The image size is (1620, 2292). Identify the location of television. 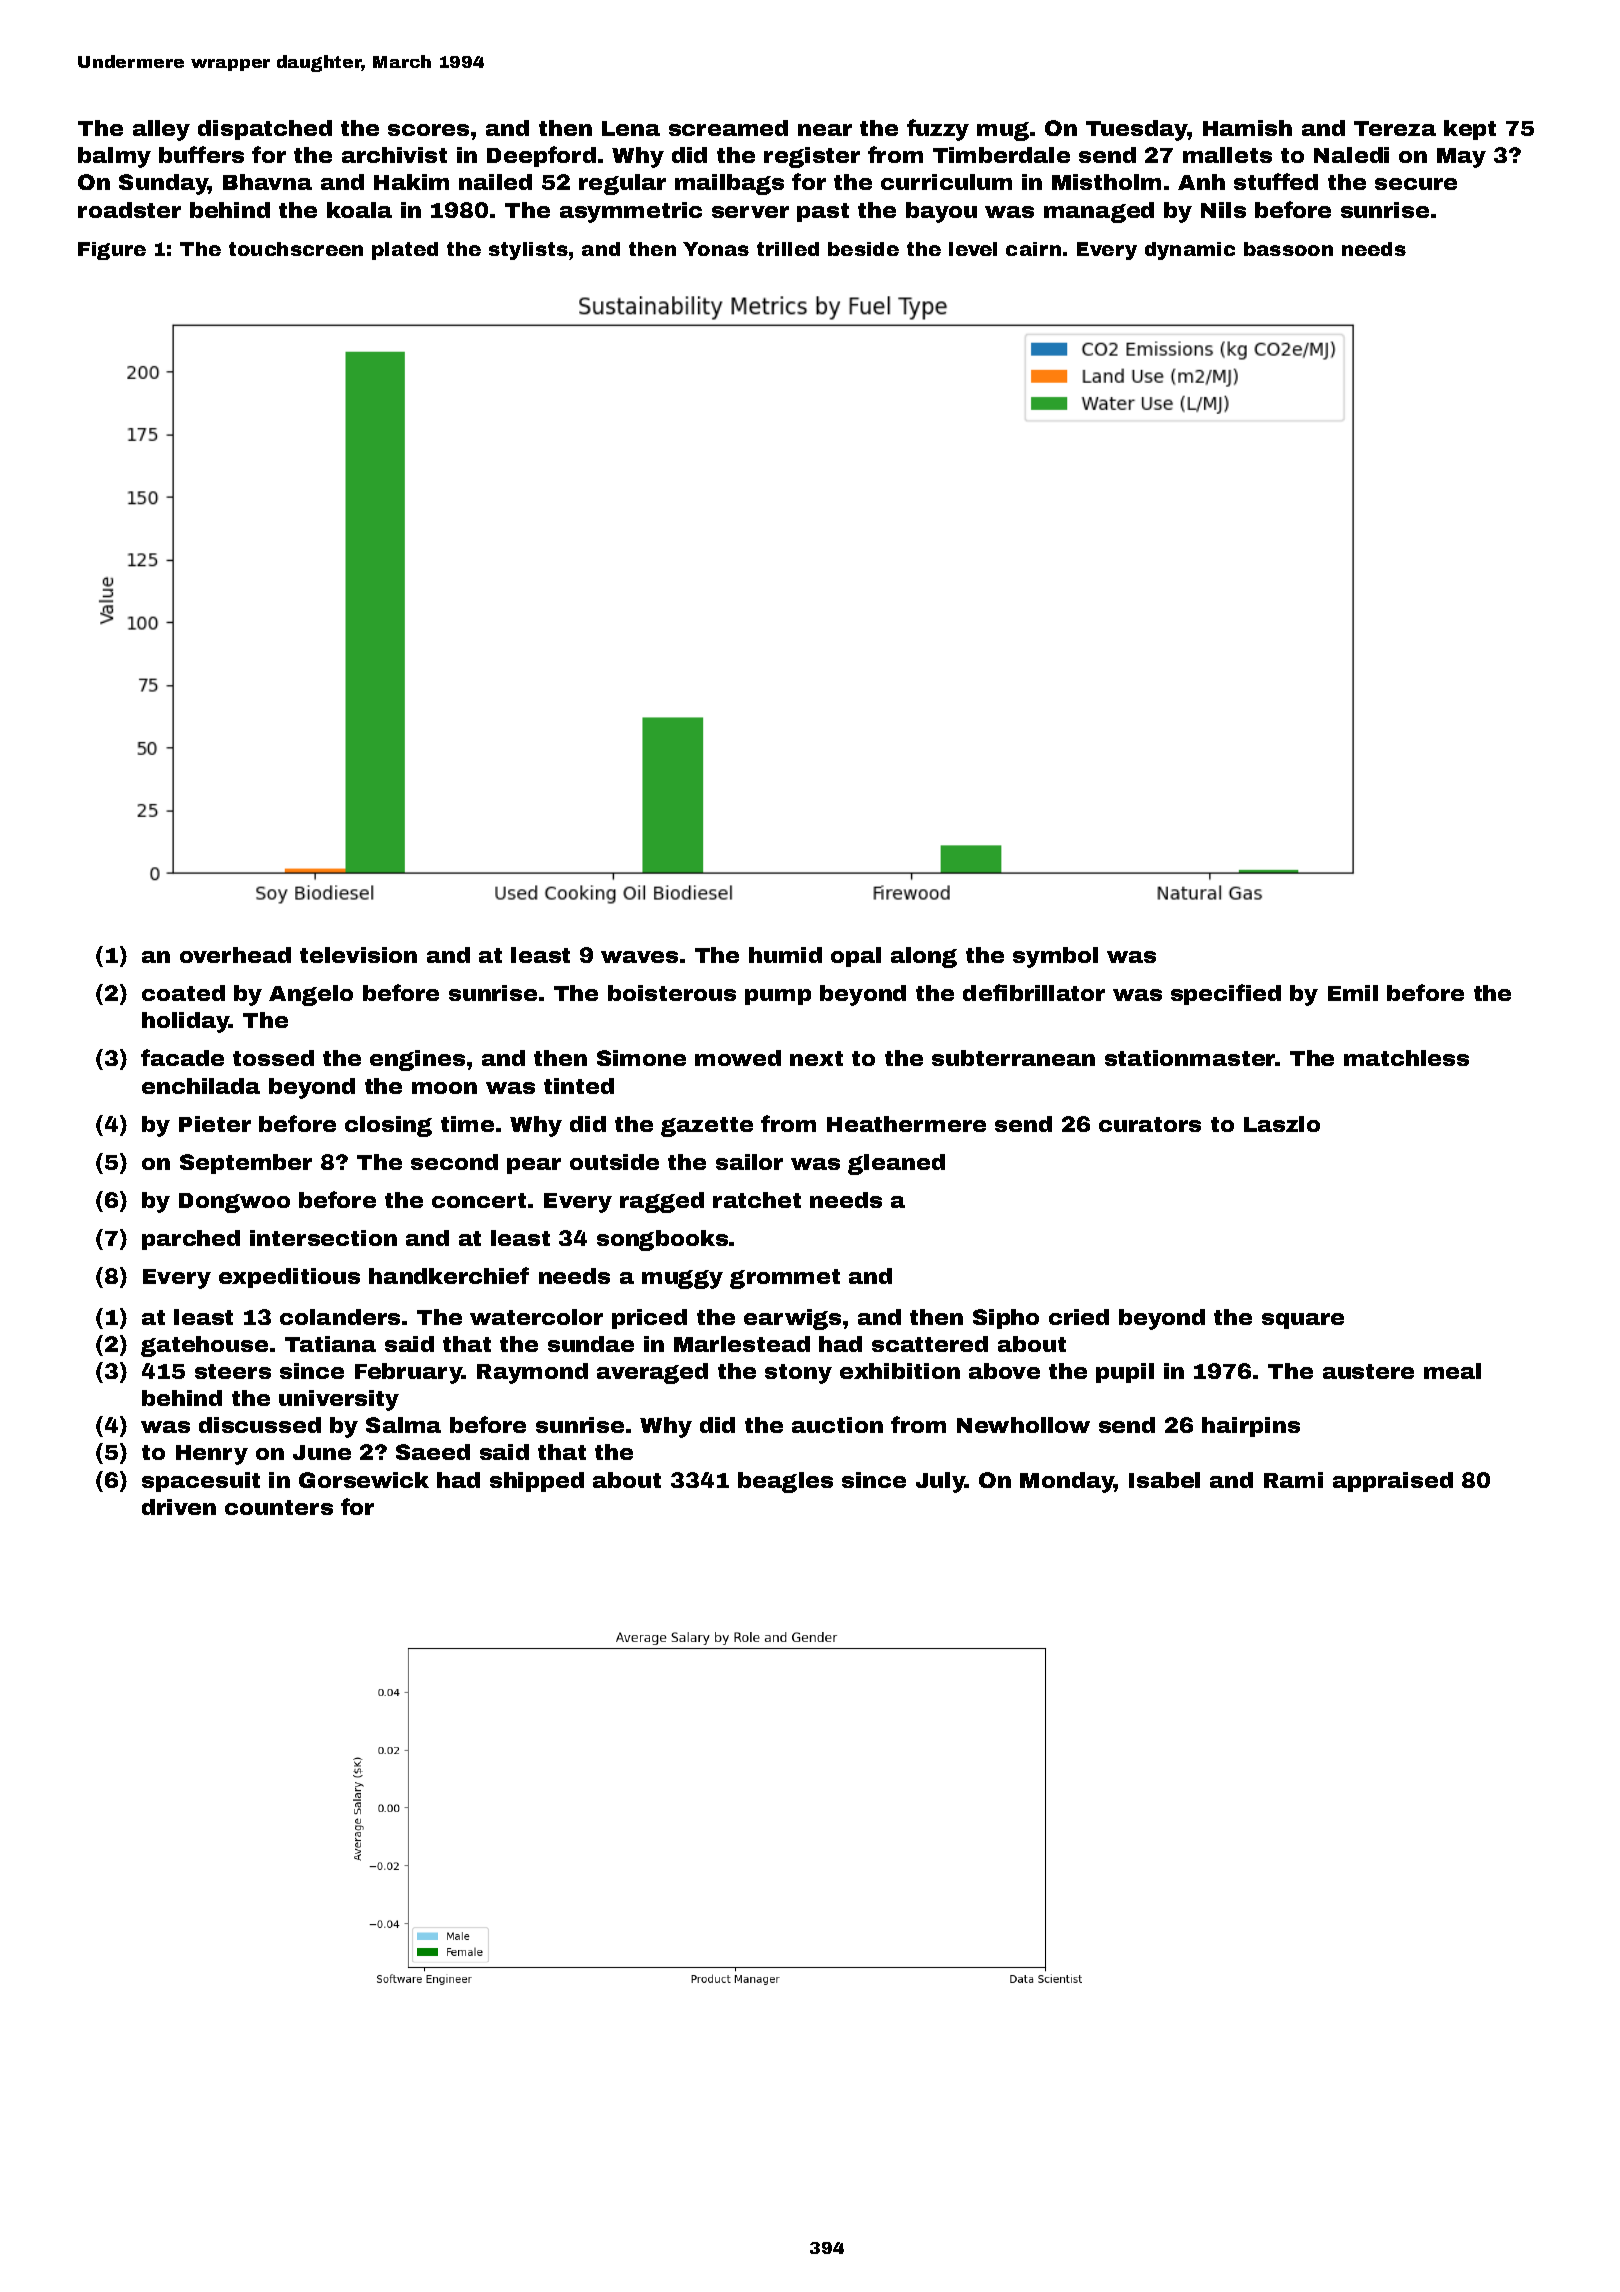
(358, 955).
